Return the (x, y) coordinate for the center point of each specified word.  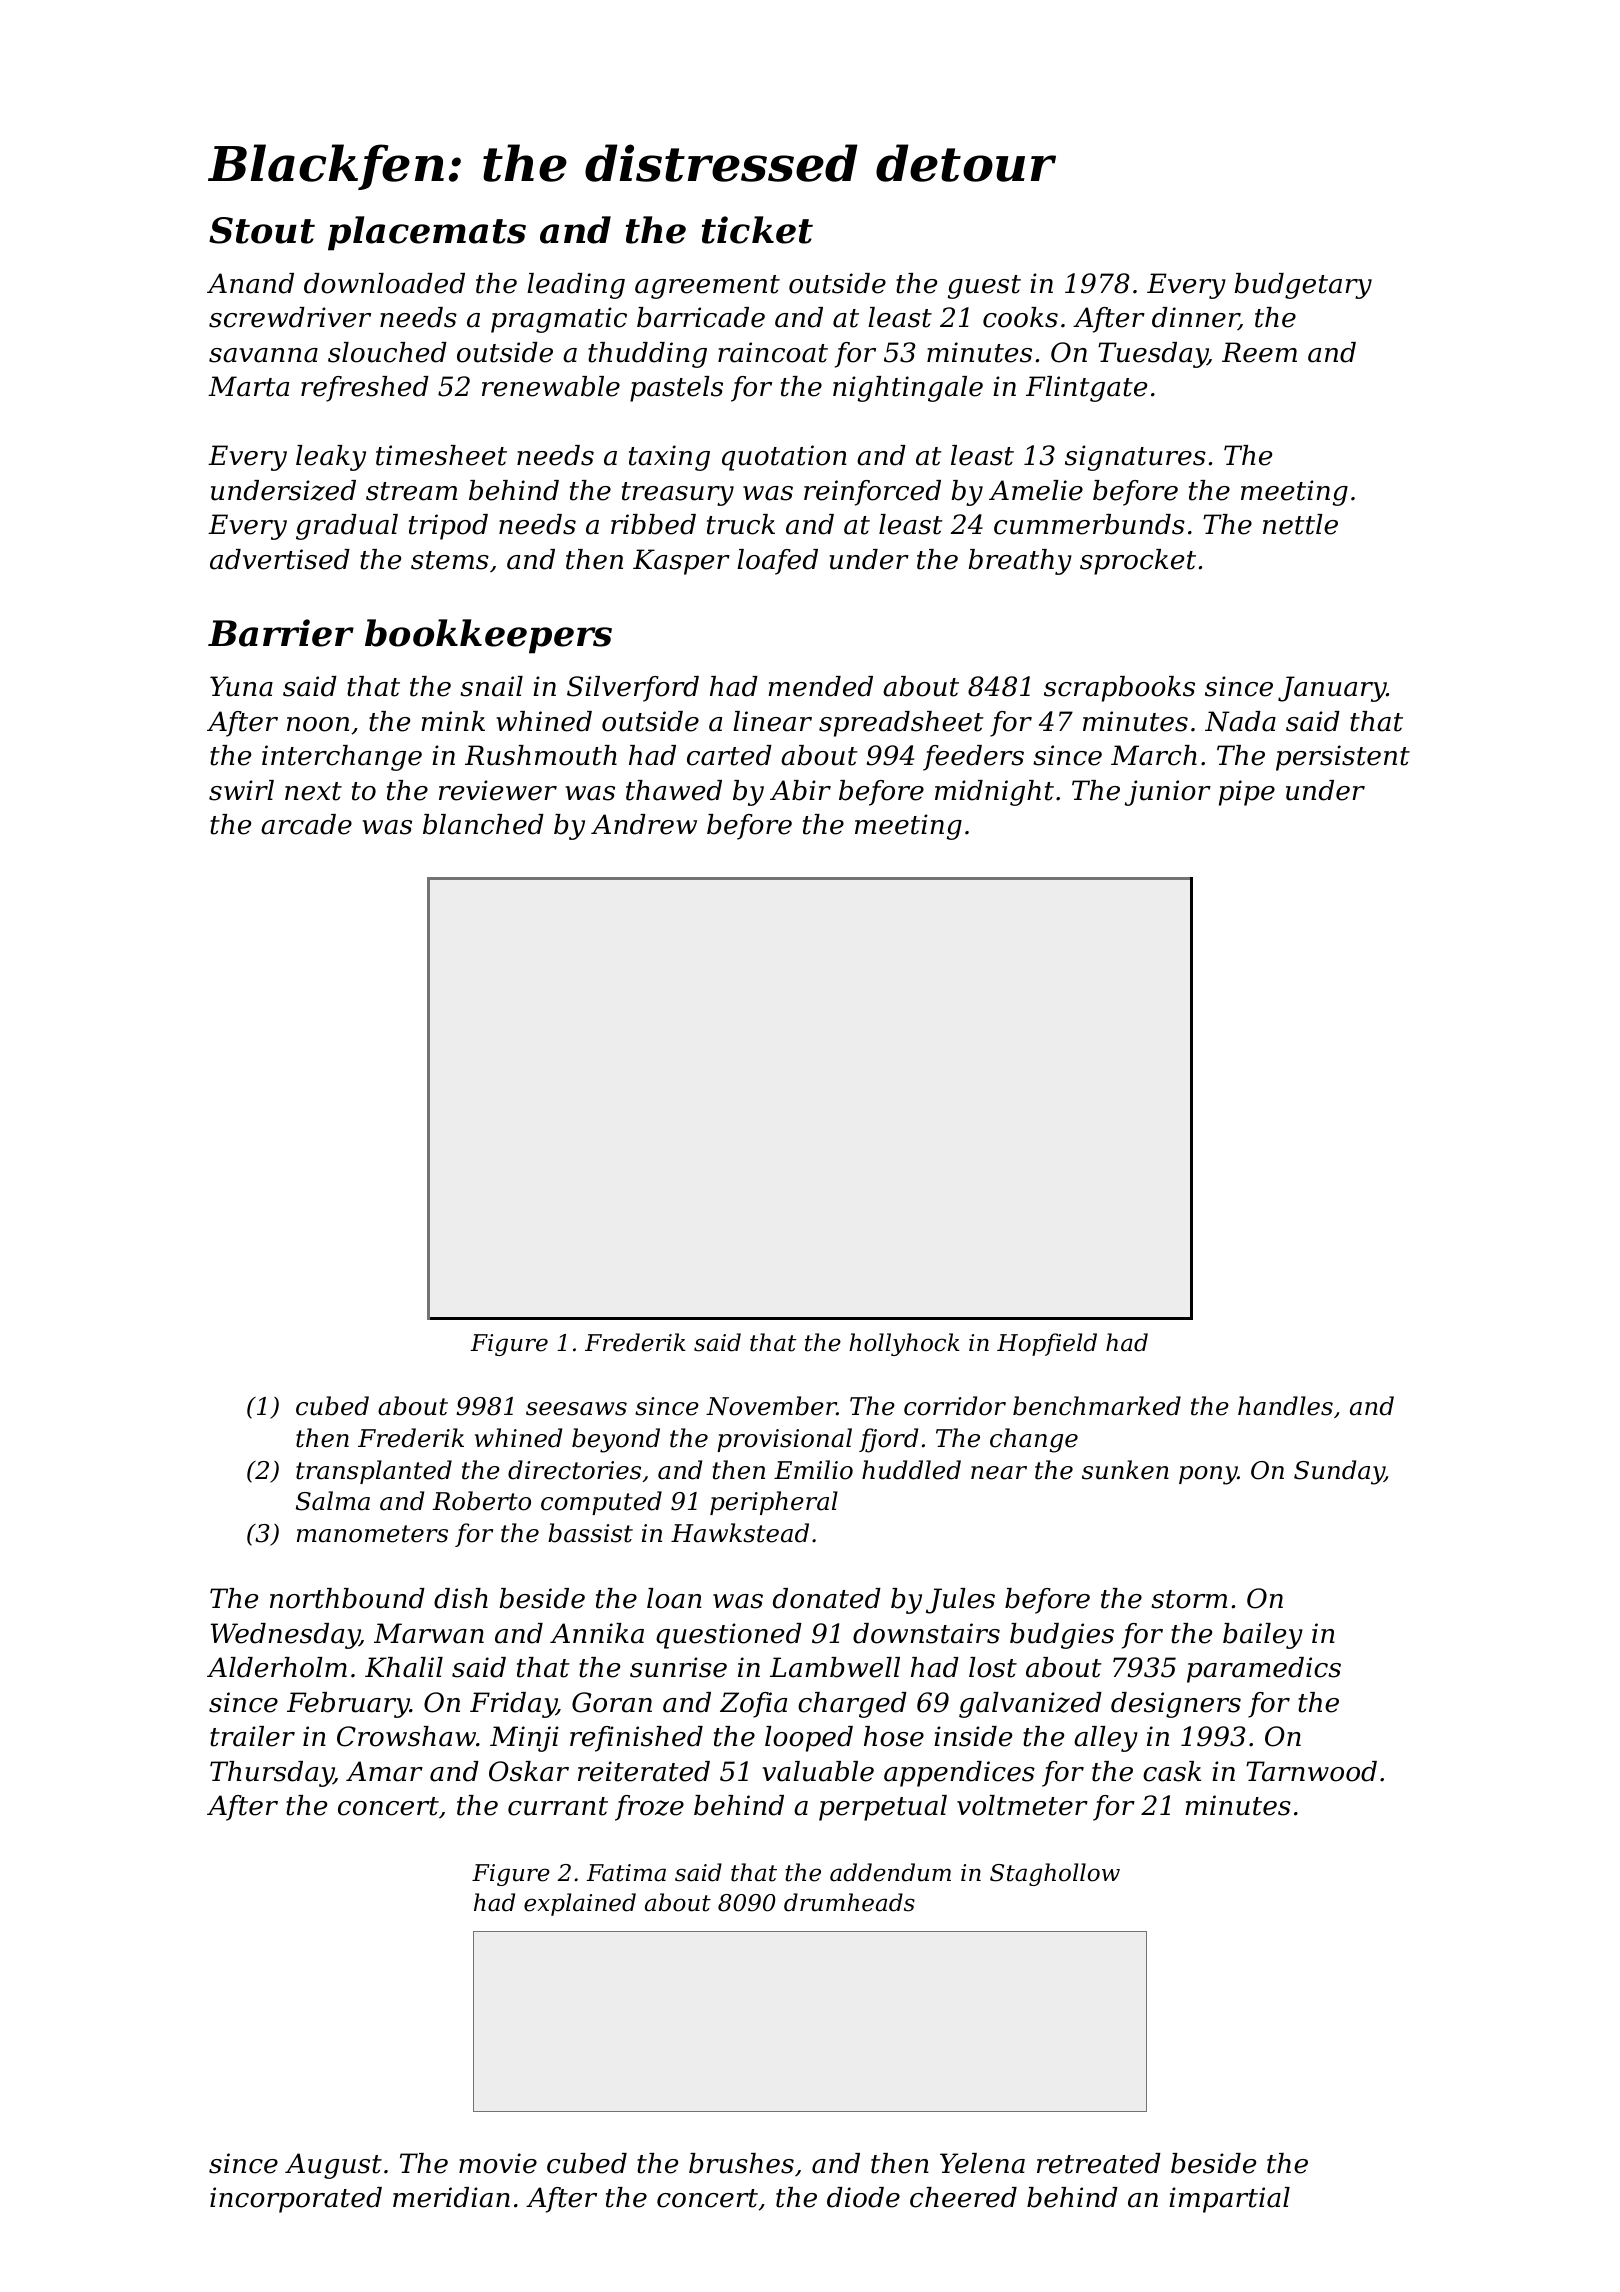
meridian (451, 2197)
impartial (1229, 2200)
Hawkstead (740, 1533)
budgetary (1303, 286)
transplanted (374, 1472)
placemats (427, 233)
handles (1285, 1406)
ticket (757, 230)
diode (863, 2197)
